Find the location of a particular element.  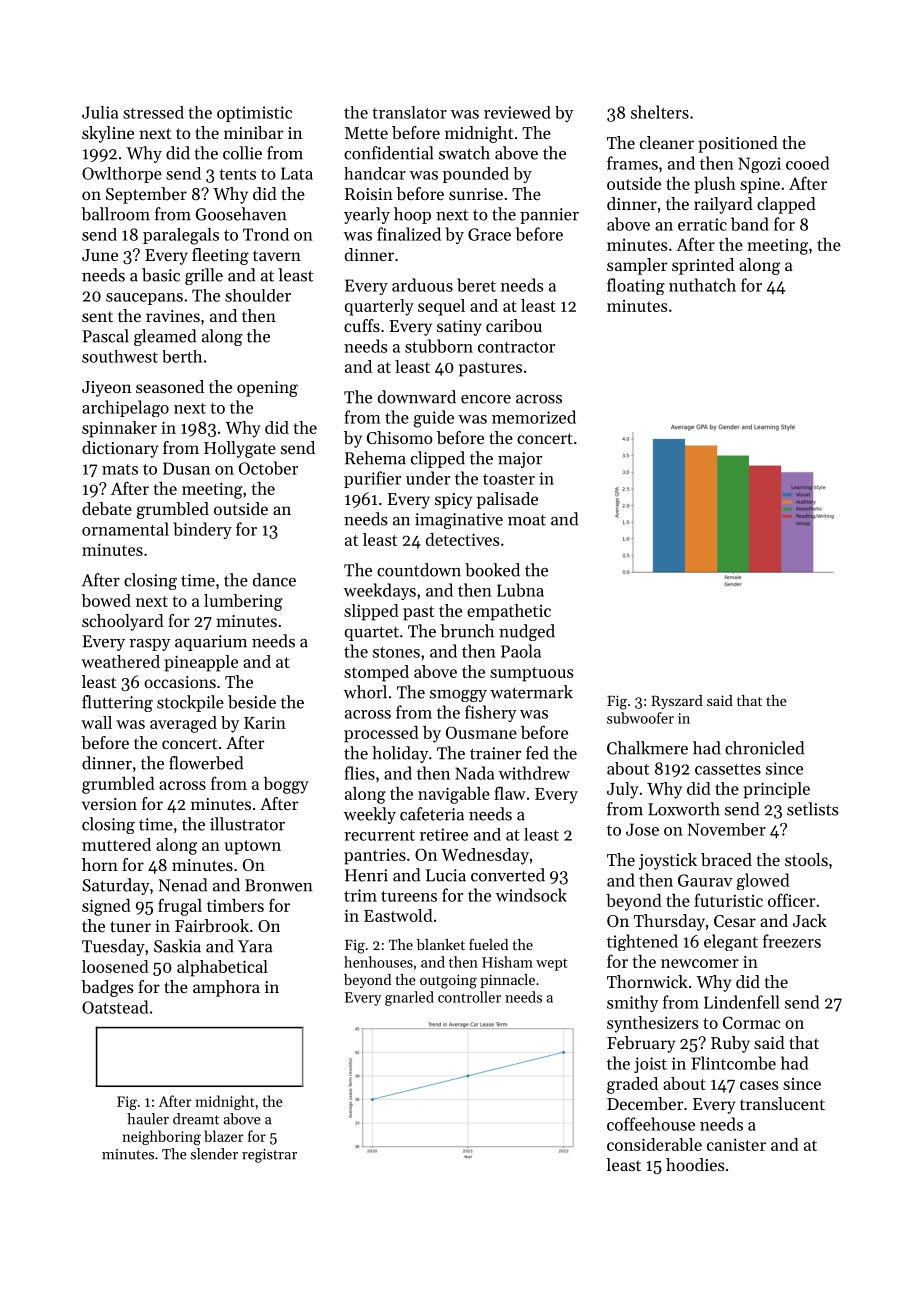

translator is located at coordinates (409, 112).
